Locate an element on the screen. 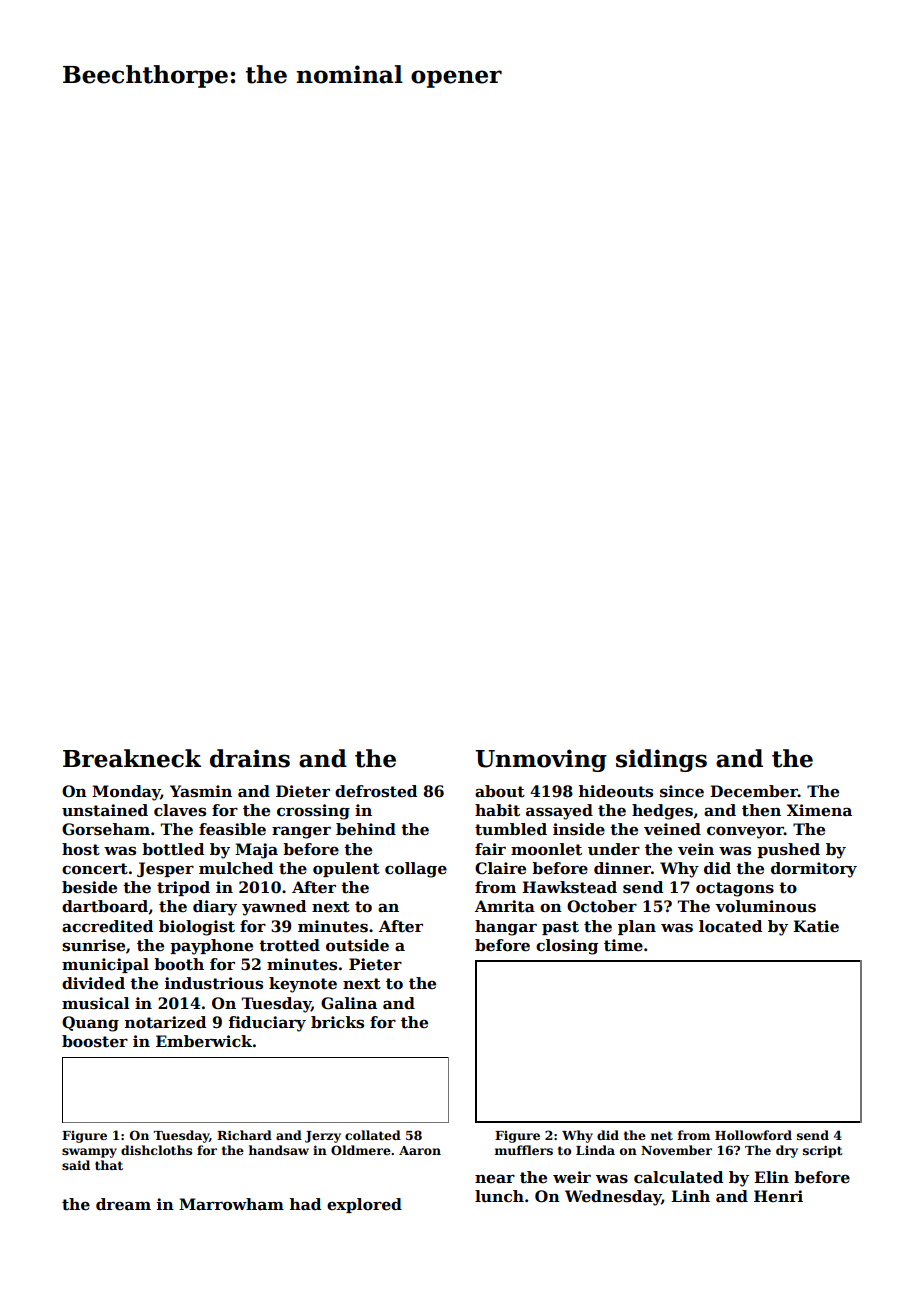 The image size is (924, 1308). Galina is located at coordinates (349, 1003).
